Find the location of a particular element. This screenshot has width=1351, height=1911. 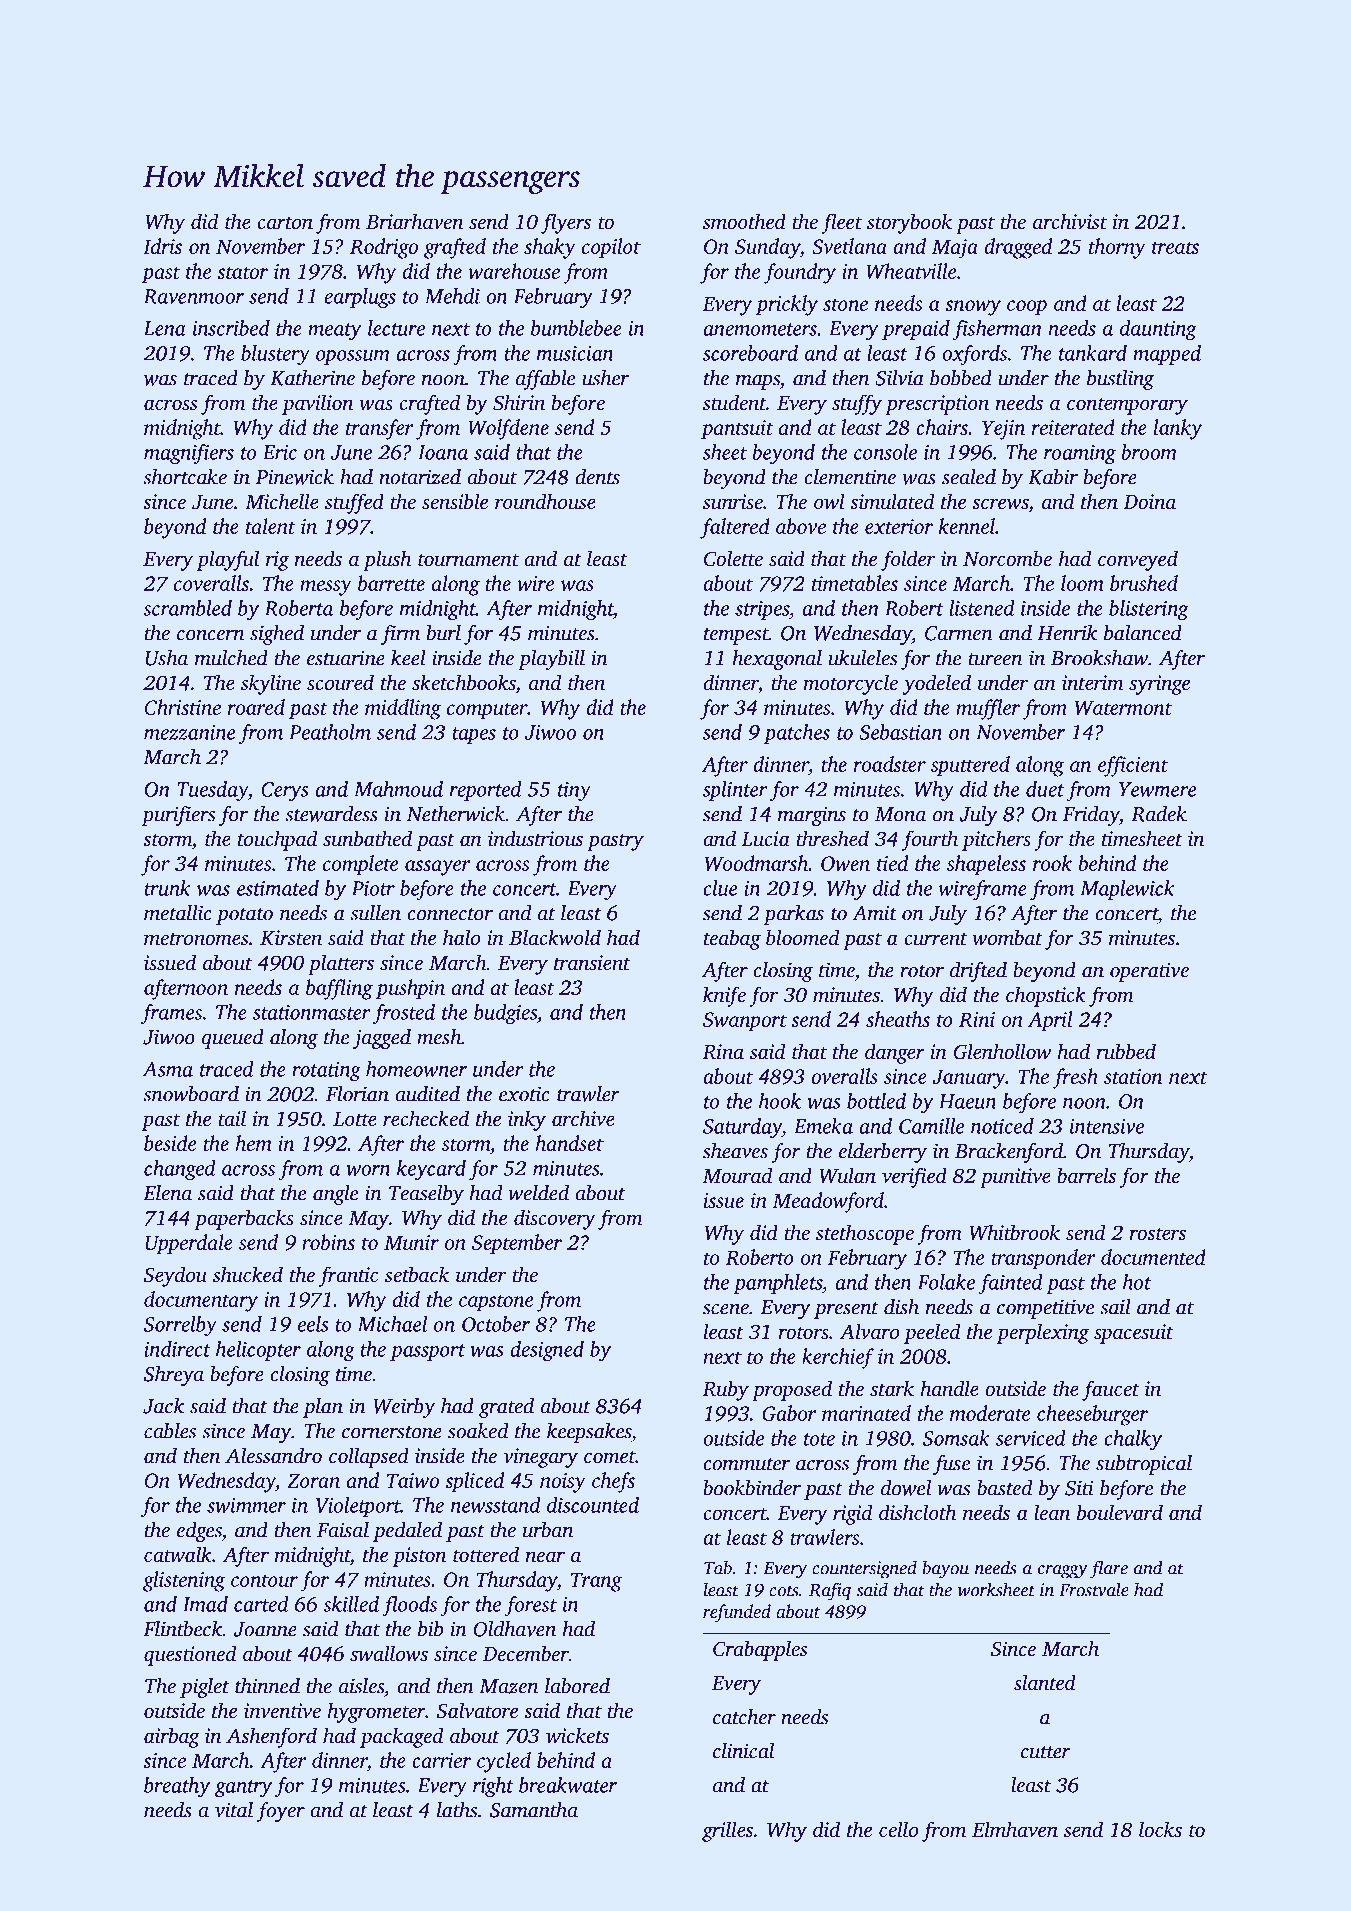

industrious is located at coordinates (535, 838).
